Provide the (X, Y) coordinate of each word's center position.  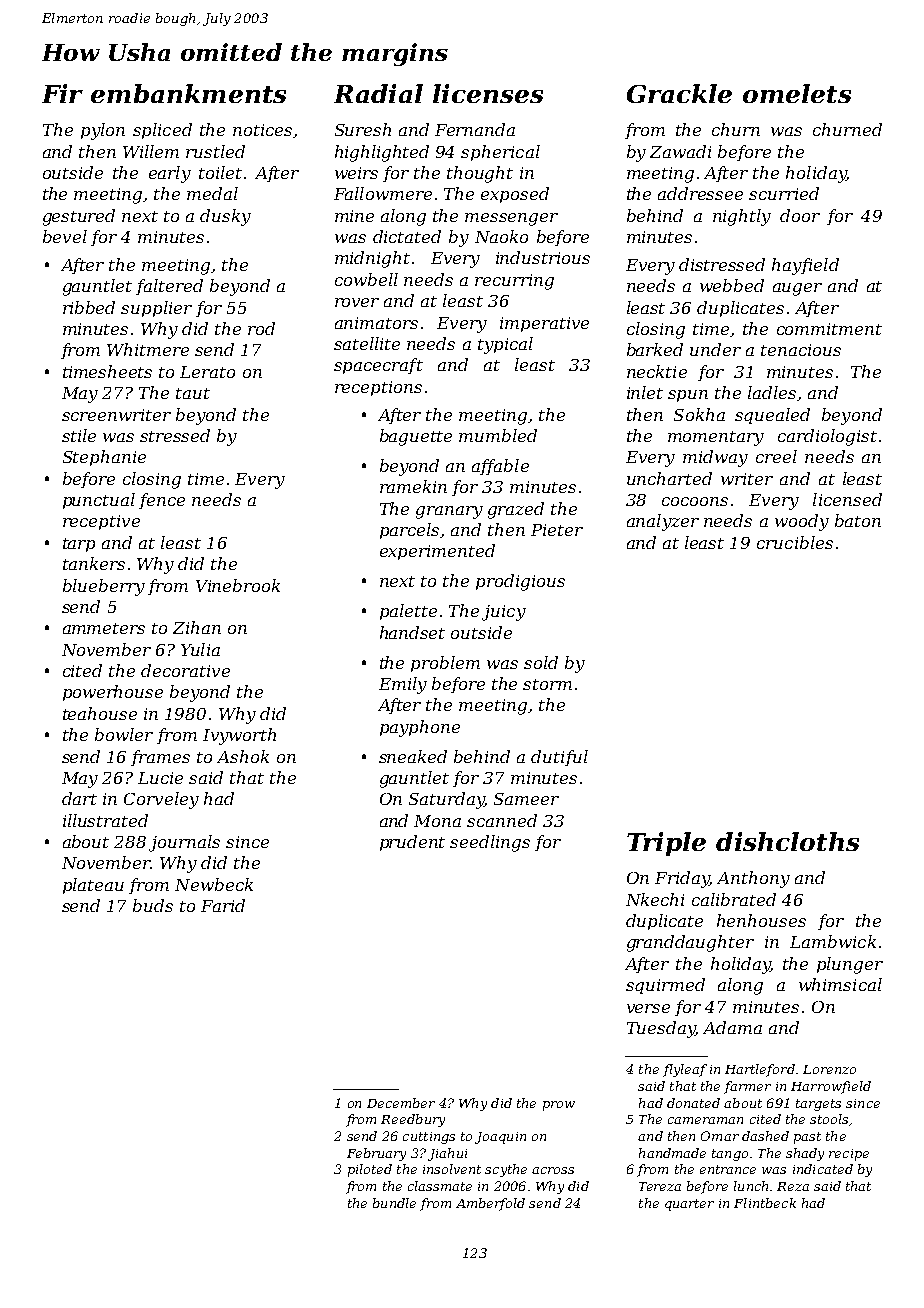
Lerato (207, 372)
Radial (378, 93)
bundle (394, 1203)
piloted (370, 1170)
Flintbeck (765, 1203)
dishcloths (787, 841)
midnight (372, 259)
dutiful (559, 758)
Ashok (243, 756)
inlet (645, 392)
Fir (62, 93)
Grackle (679, 93)
